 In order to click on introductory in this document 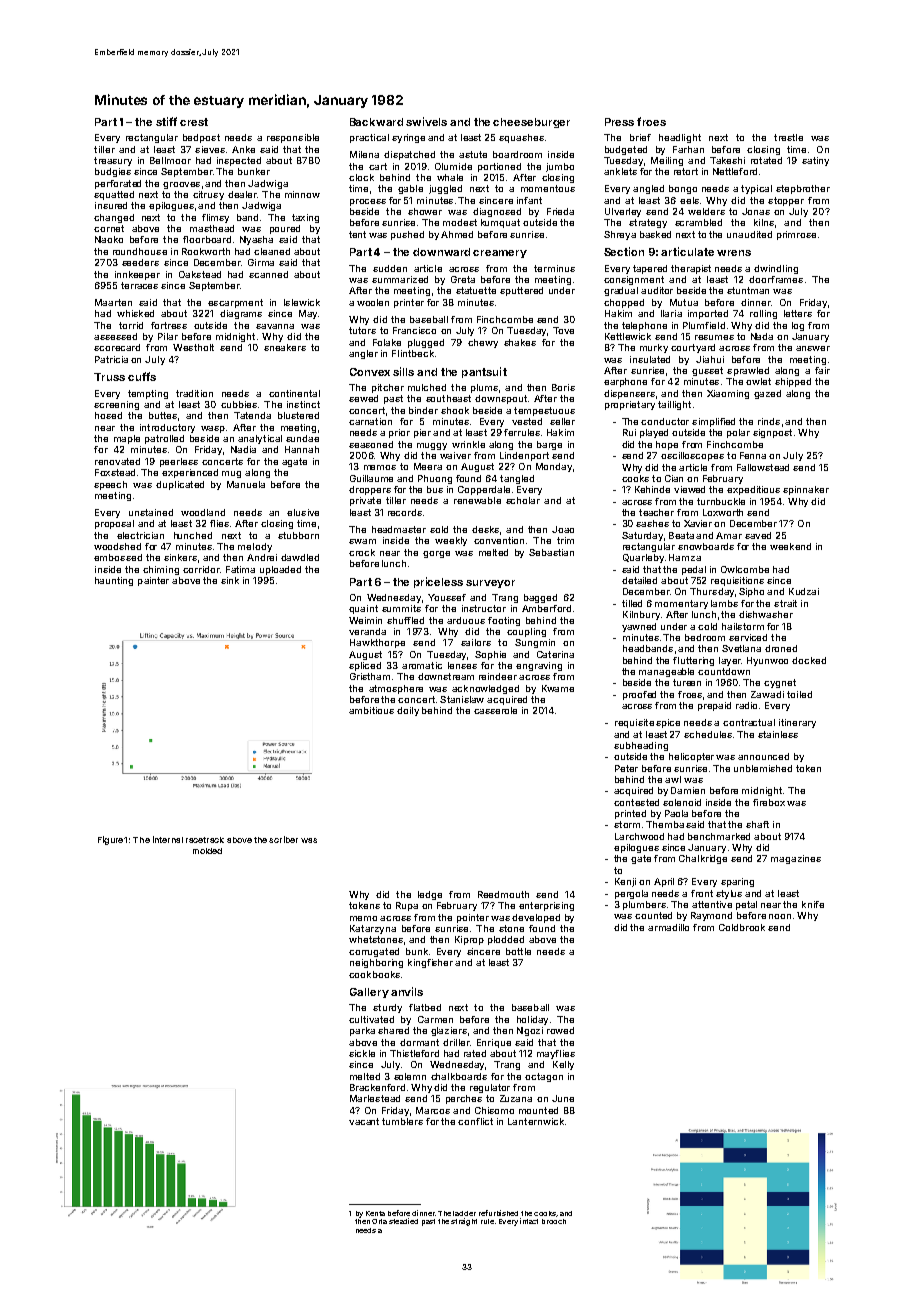, I will do `click(167, 428)`.
